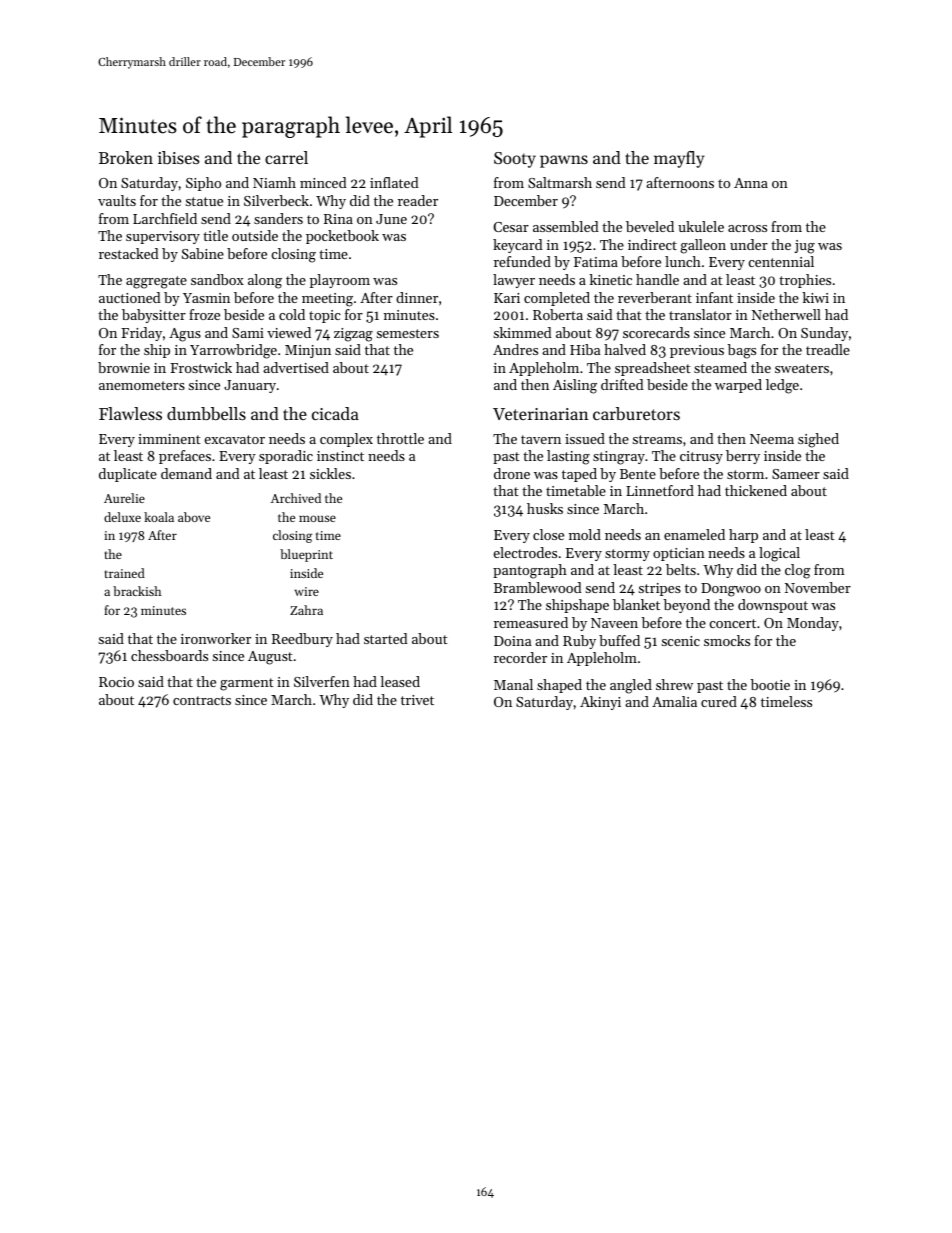  Describe the element at coordinates (202, 700) in the screenshot. I see `contracts` at that location.
